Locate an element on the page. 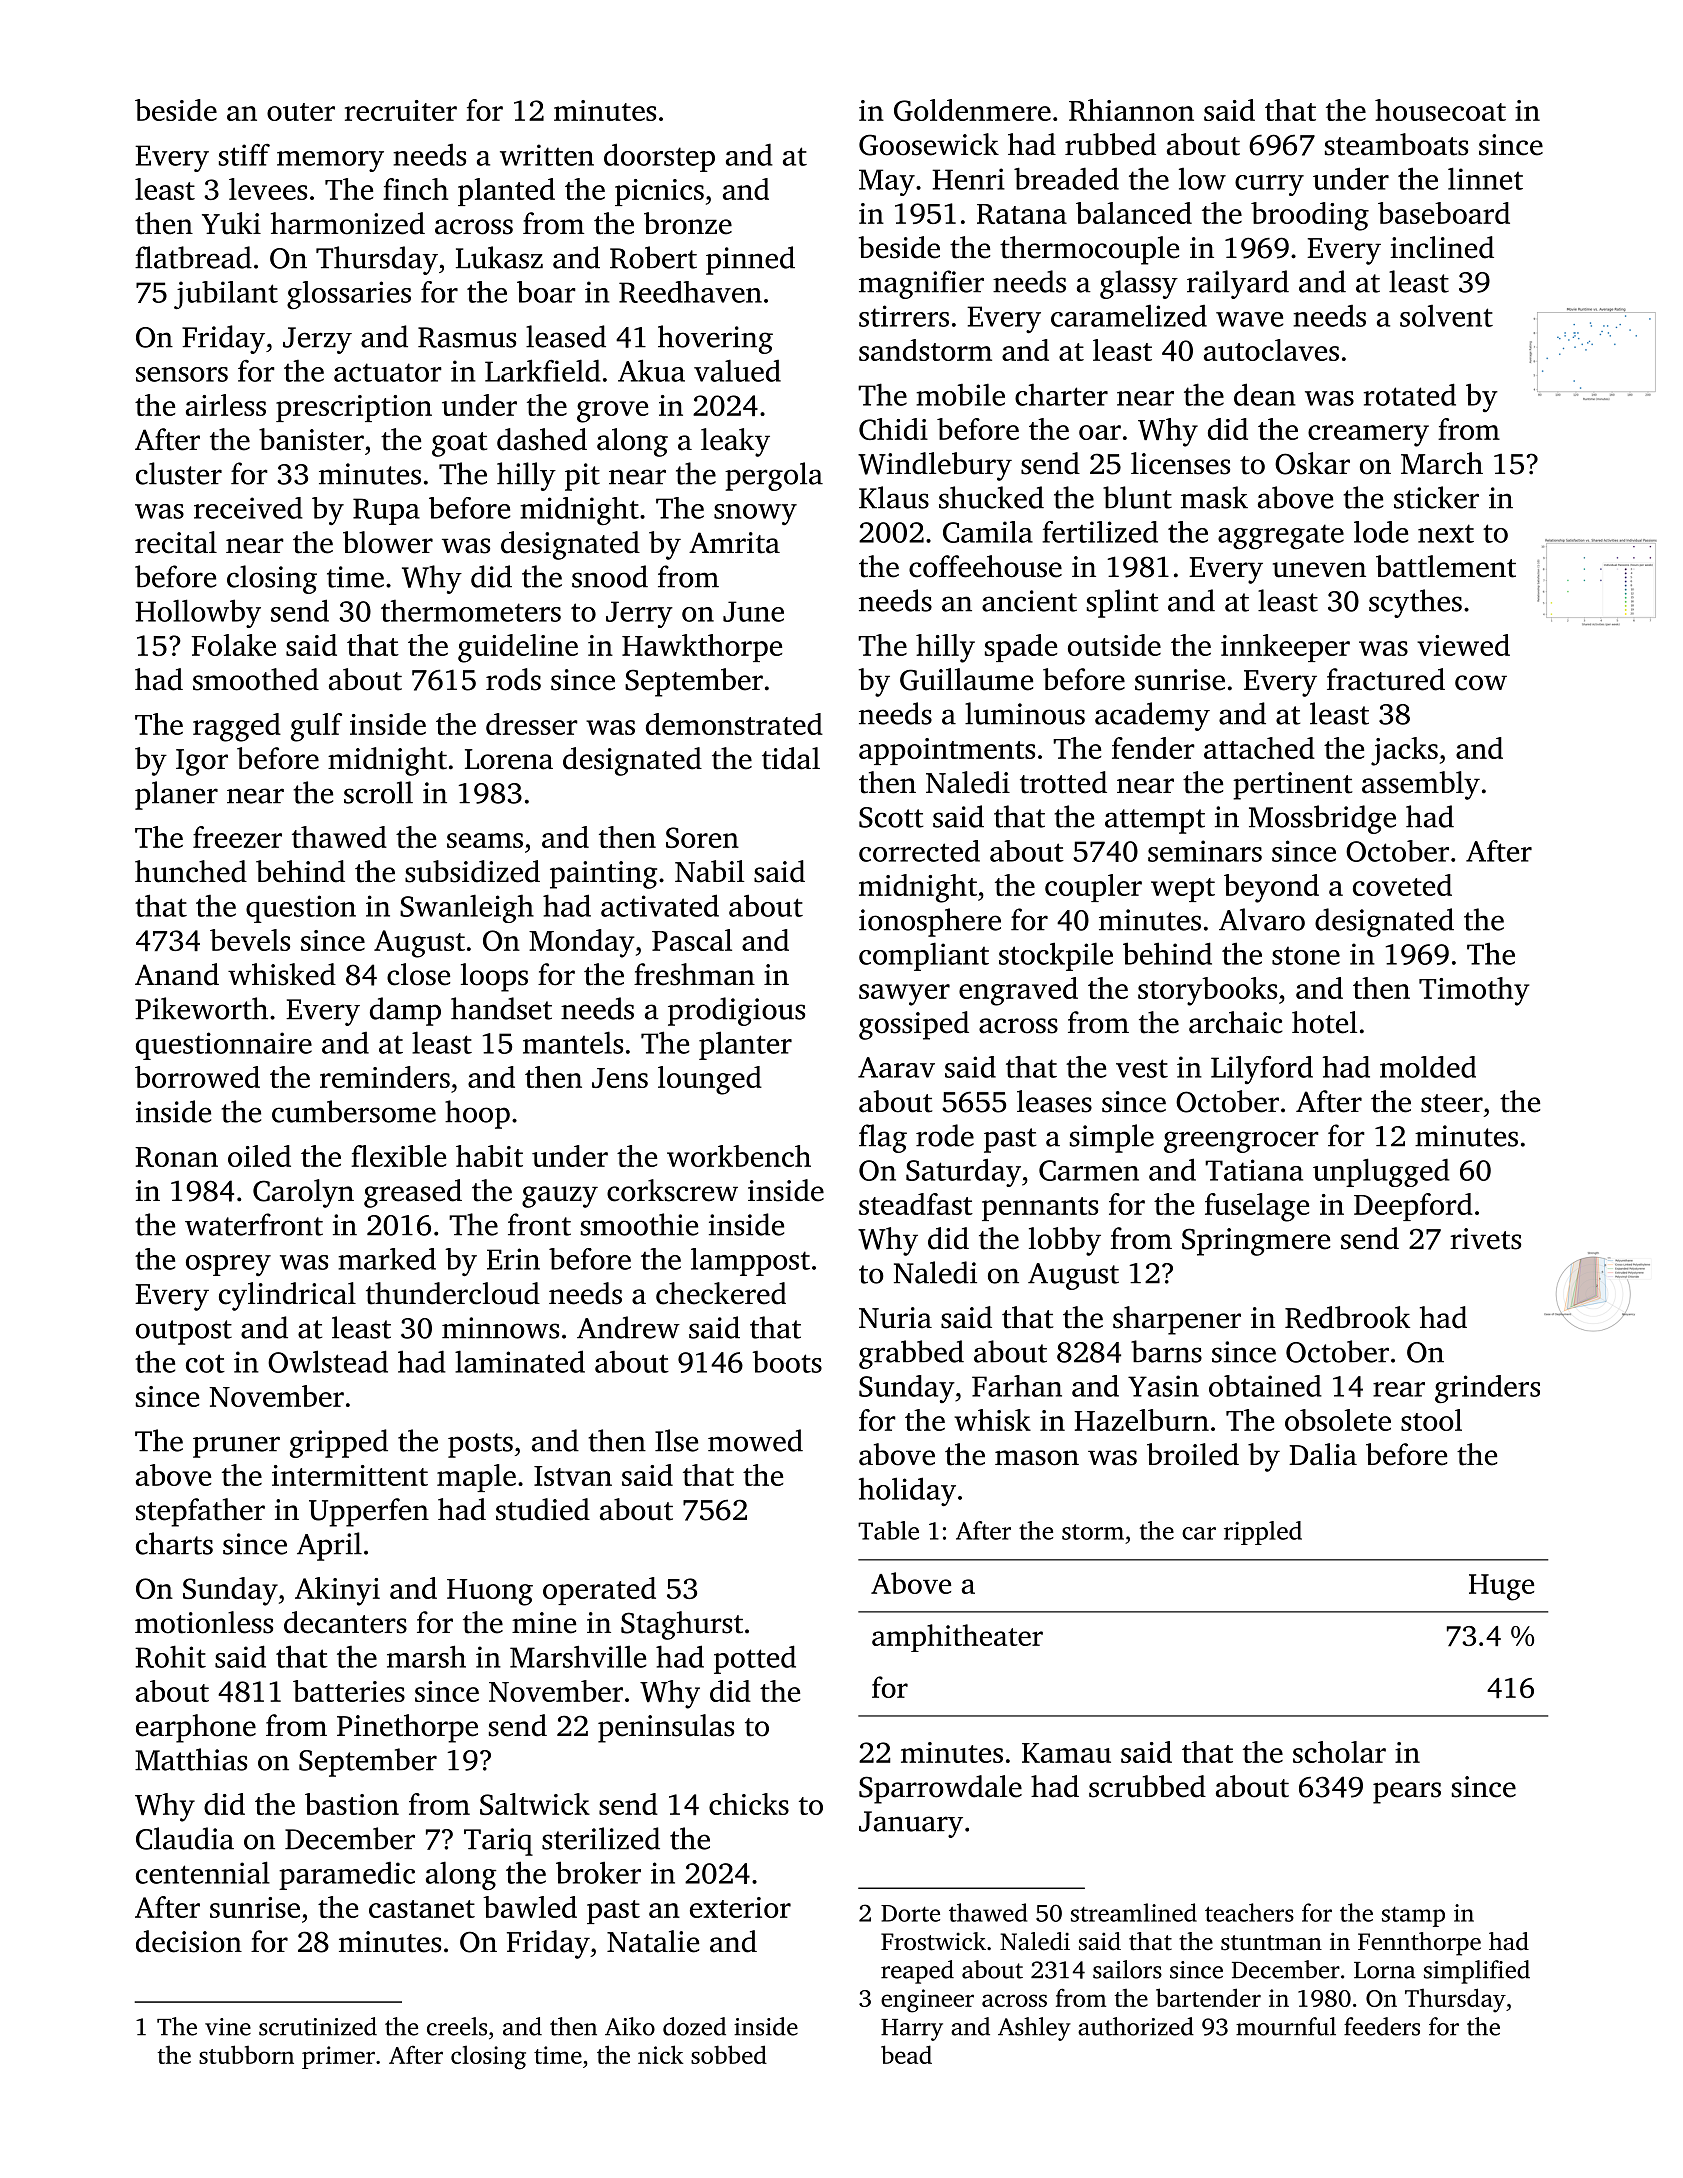  batteries is located at coordinates (349, 1691).
